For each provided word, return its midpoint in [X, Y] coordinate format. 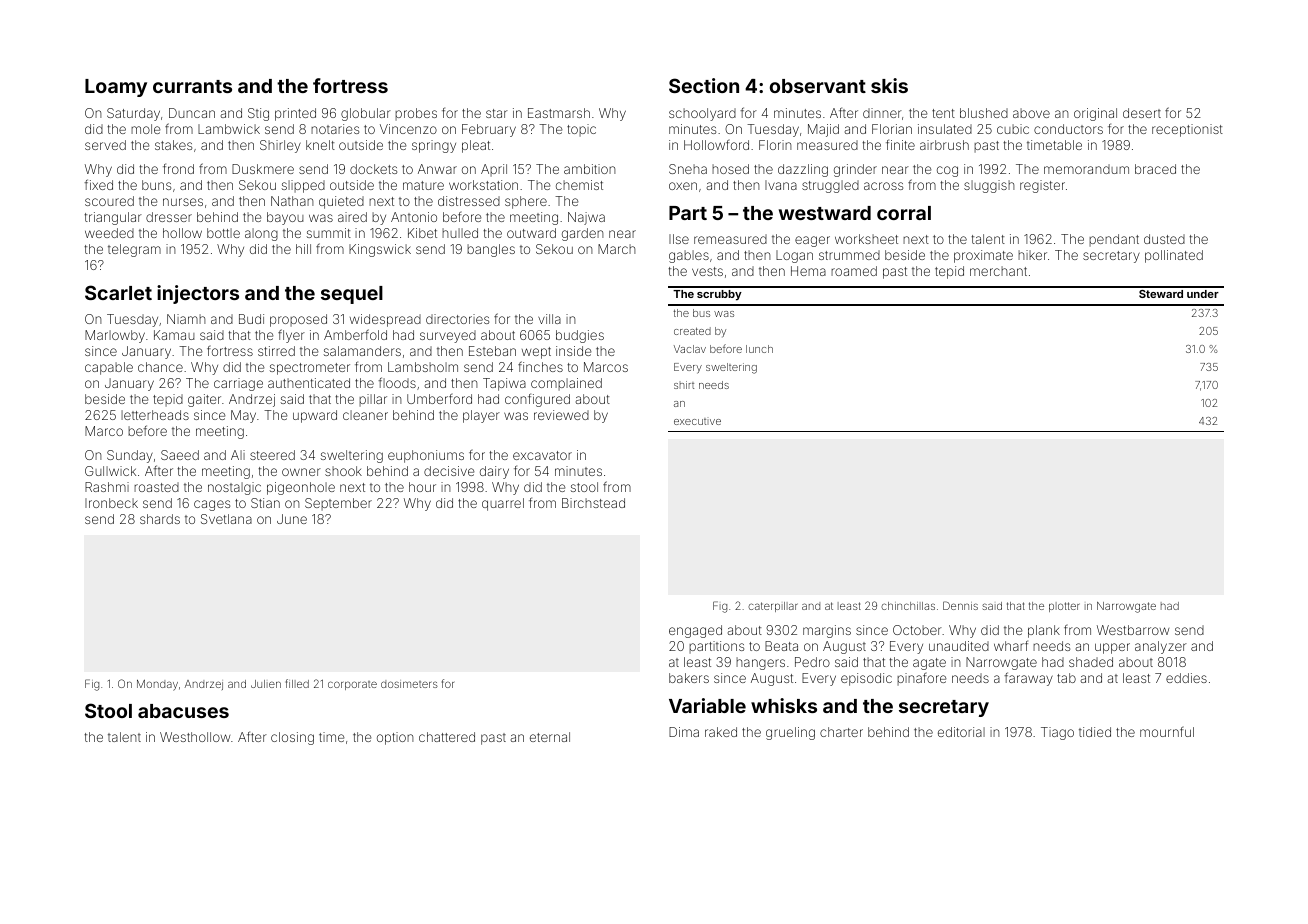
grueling [790, 733]
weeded [109, 233]
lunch [759, 349]
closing [292, 738]
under [1203, 294]
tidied [1095, 732]
